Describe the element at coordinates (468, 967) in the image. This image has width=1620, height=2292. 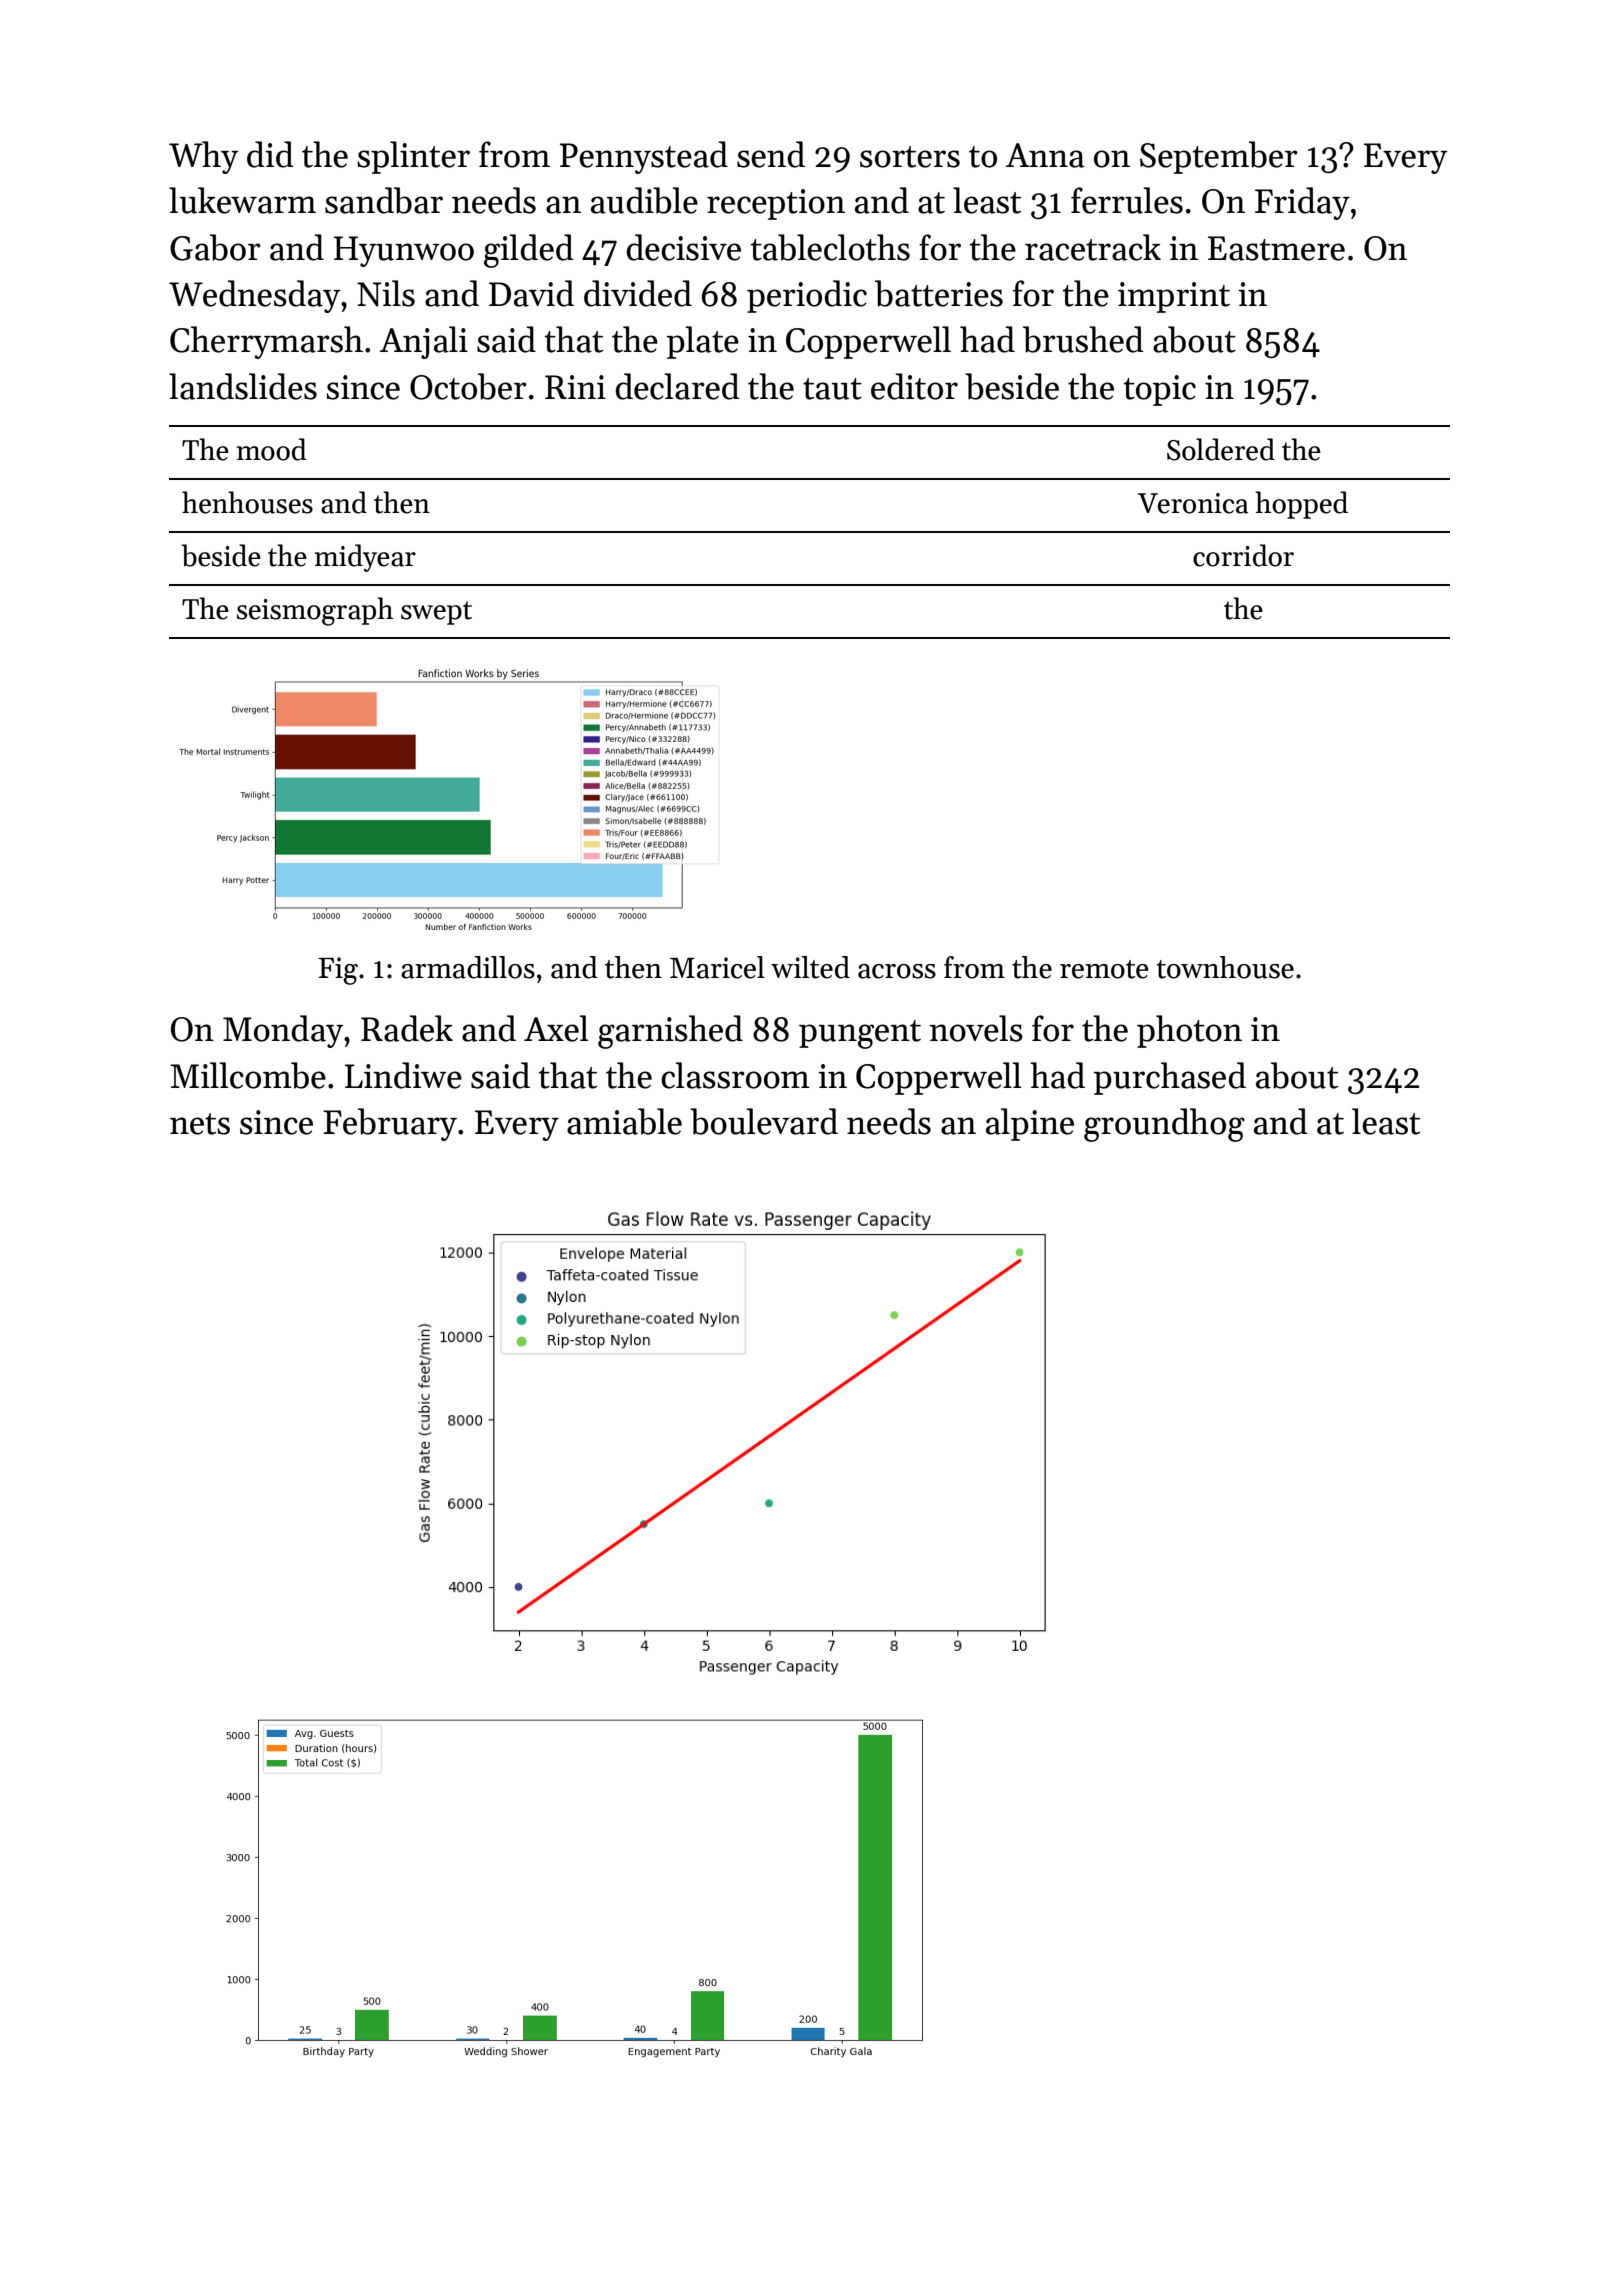
I see `armadillos` at that location.
